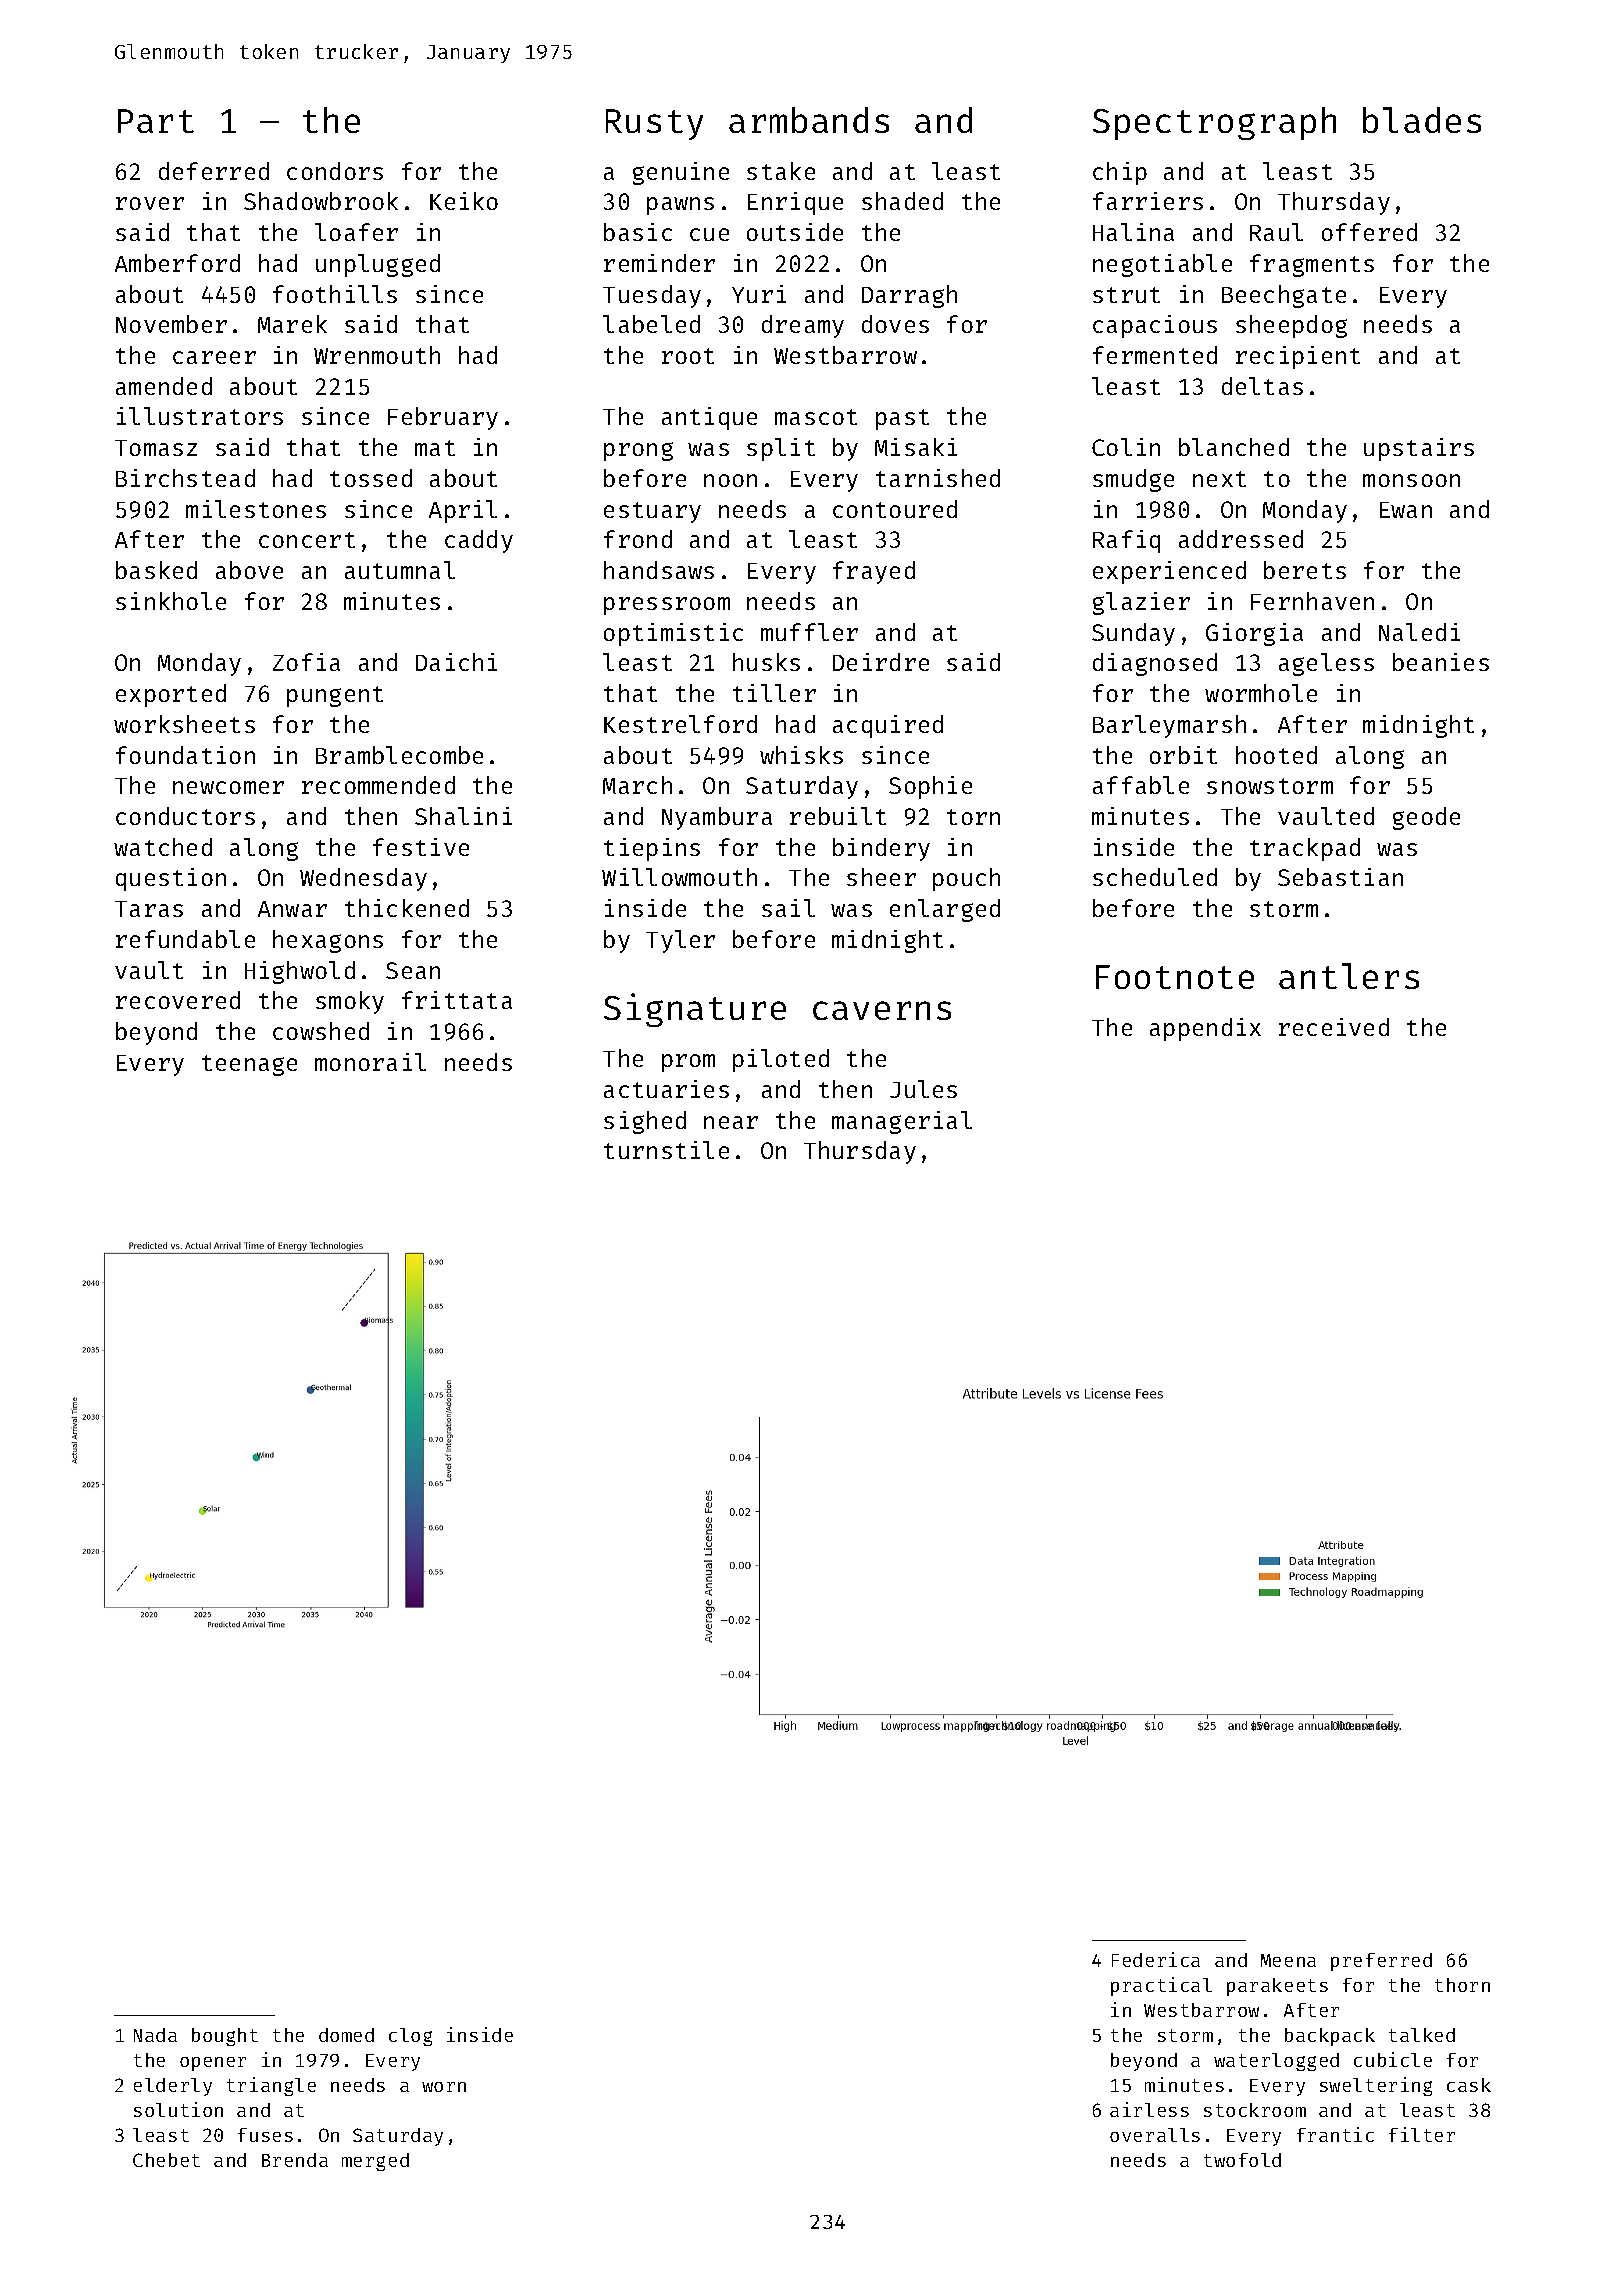 The width and height of the image is (1620, 2292). What do you see at coordinates (679, 877) in the image?
I see `Willowmouth` at bounding box center [679, 877].
